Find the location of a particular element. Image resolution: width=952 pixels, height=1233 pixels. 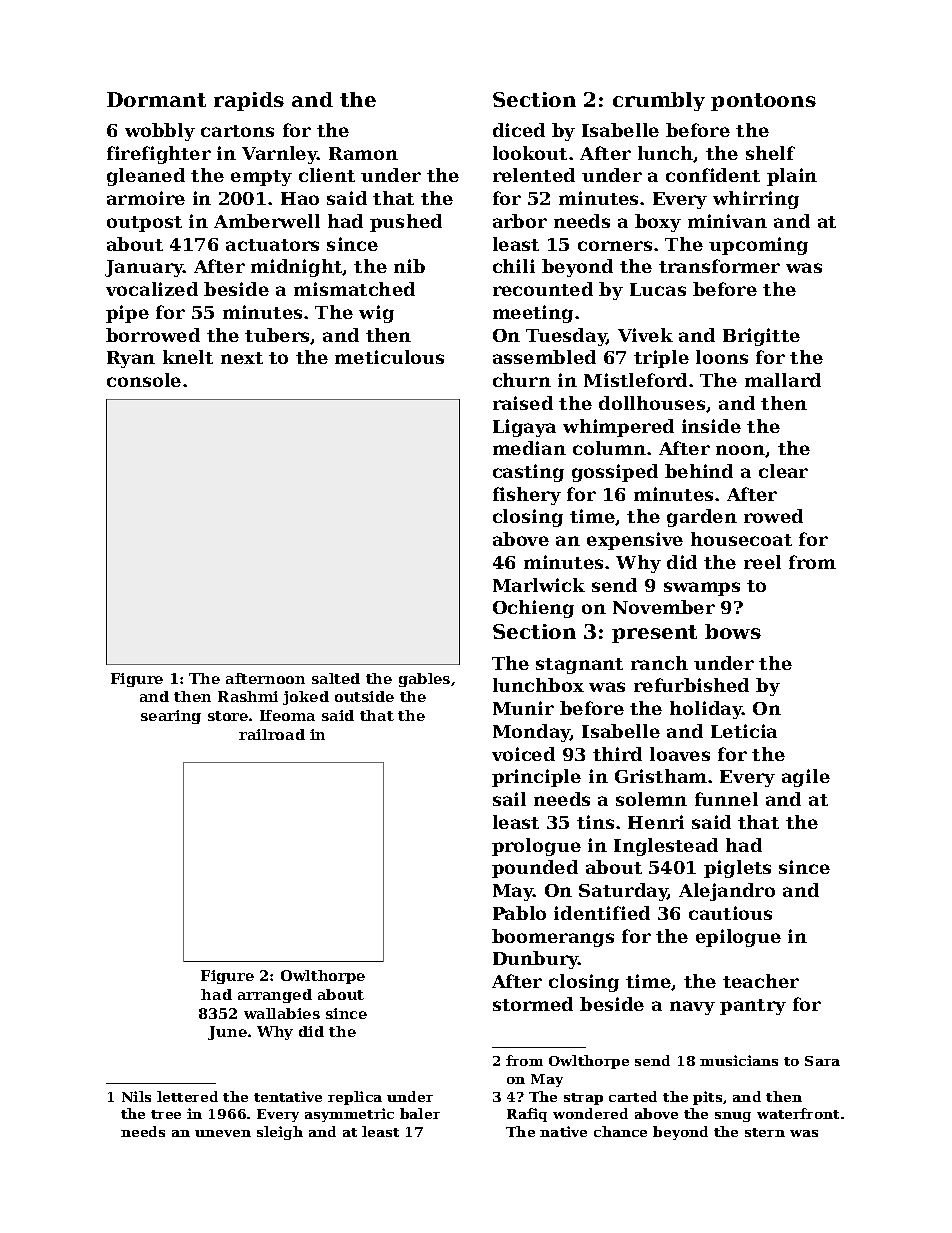

uneven is located at coordinates (223, 1133).
